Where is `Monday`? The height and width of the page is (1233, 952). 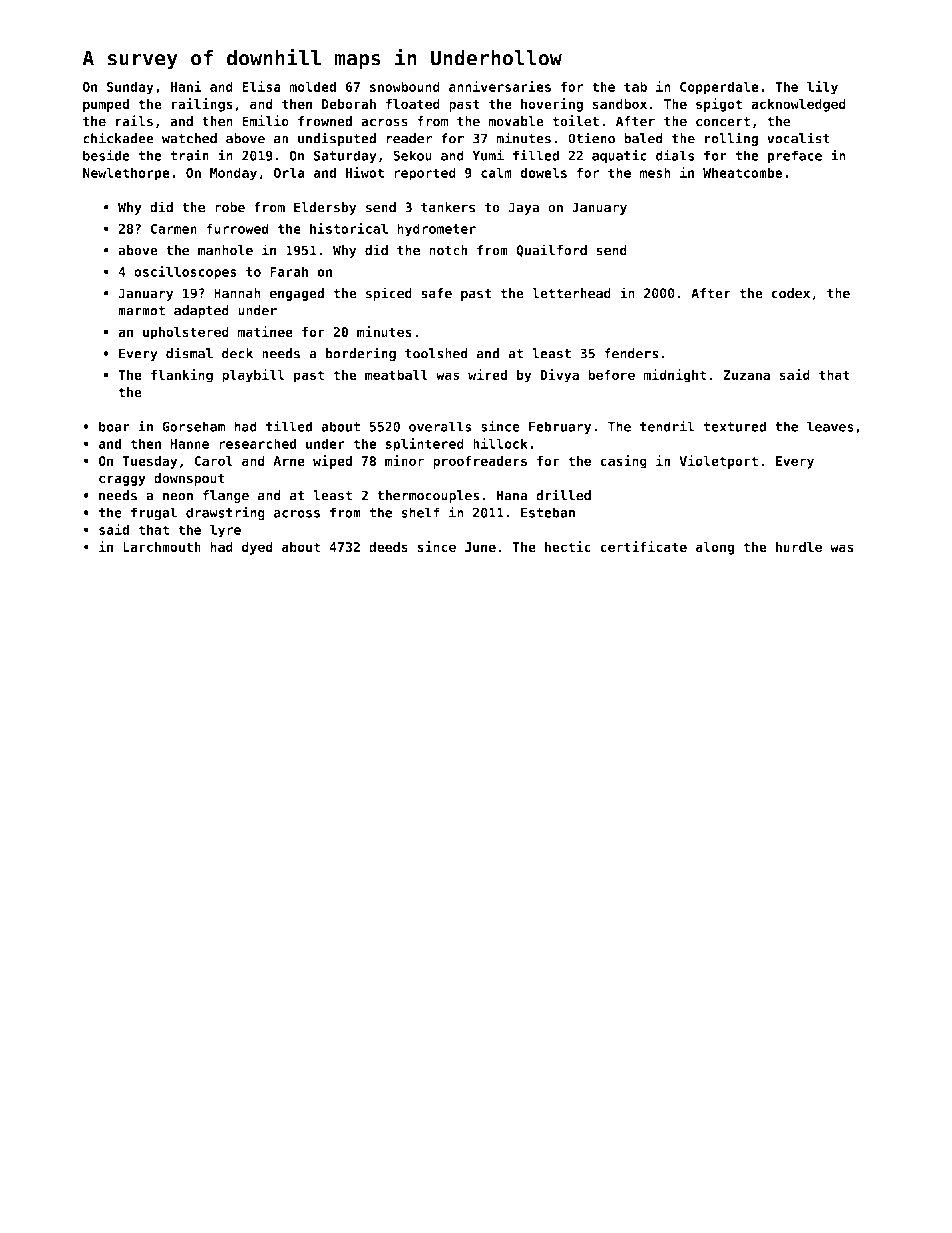
Monday is located at coordinates (233, 174).
